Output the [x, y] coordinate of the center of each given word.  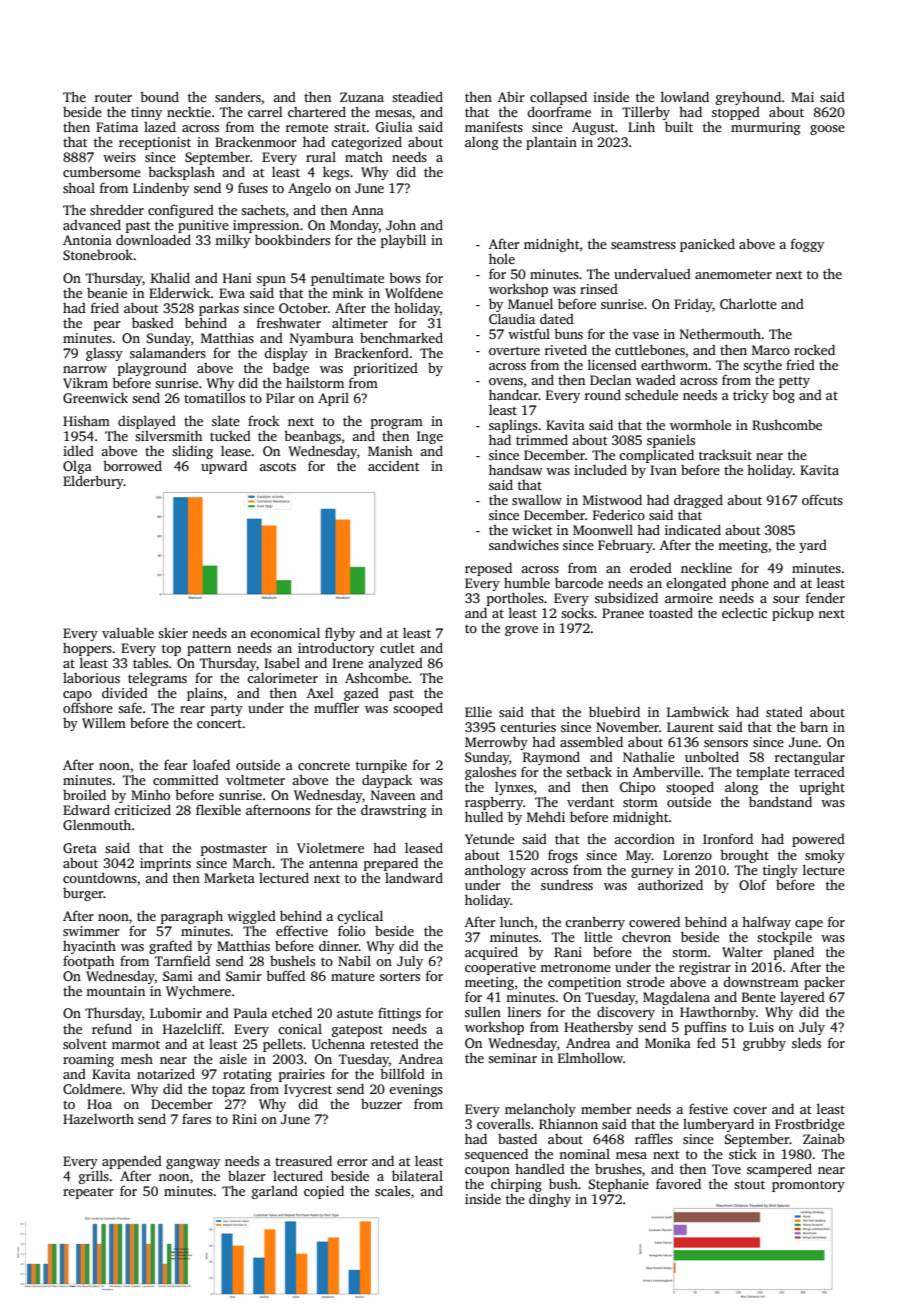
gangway [193, 1164]
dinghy [550, 1200]
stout [749, 1184]
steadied [417, 96]
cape [809, 925]
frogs [563, 856]
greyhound [748, 98]
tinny [146, 113]
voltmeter [255, 780]
